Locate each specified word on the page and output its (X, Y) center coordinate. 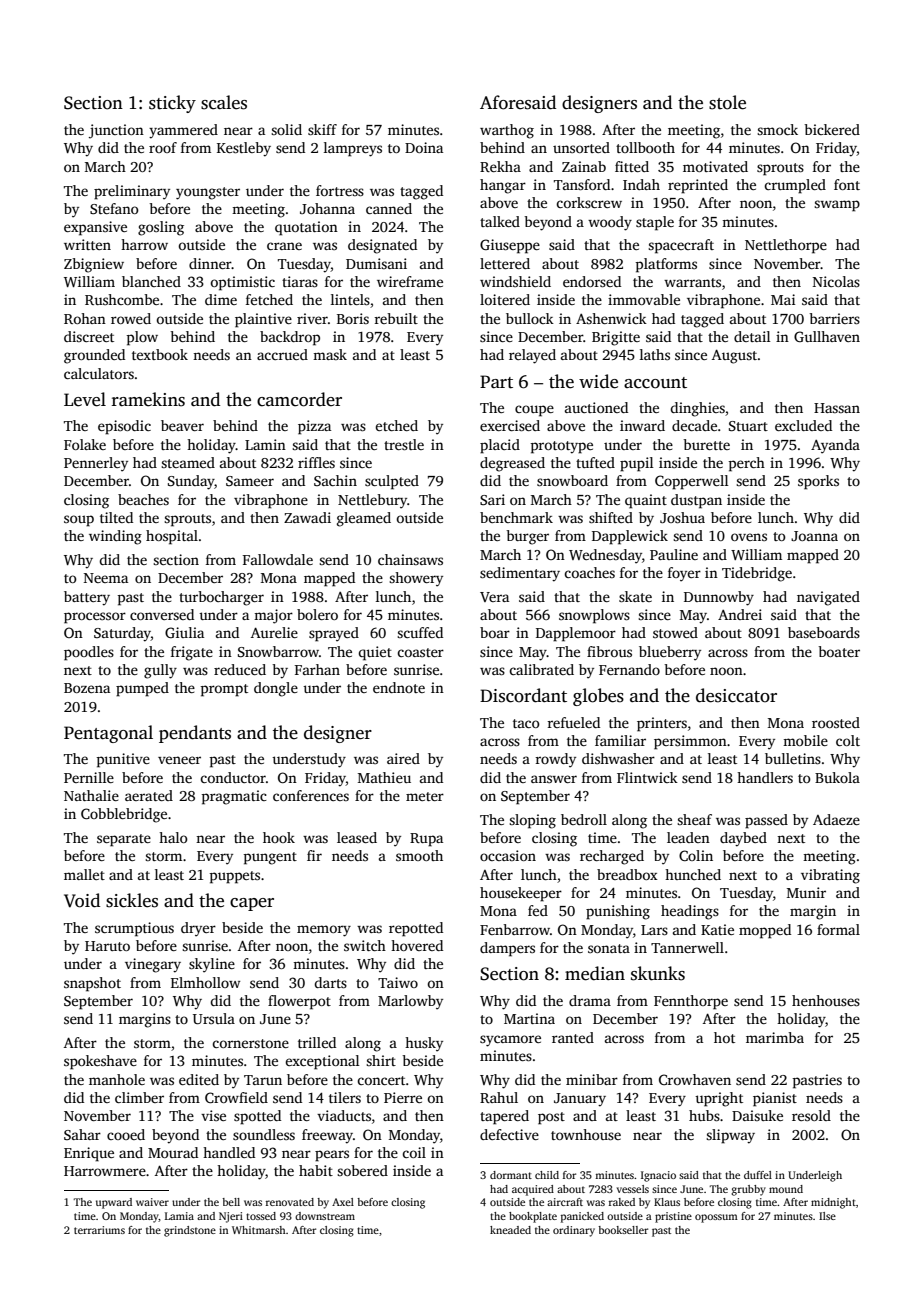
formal (838, 929)
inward (642, 425)
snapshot (92, 984)
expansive (95, 228)
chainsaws (410, 559)
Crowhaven (695, 1079)
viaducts (344, 1115)
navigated (828, 598)
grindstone (190, 1231)
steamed (188, 462)
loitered (505, 299)
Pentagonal (108, 734)
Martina (529, 1018)
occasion (508, 855)
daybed (743, 839)
